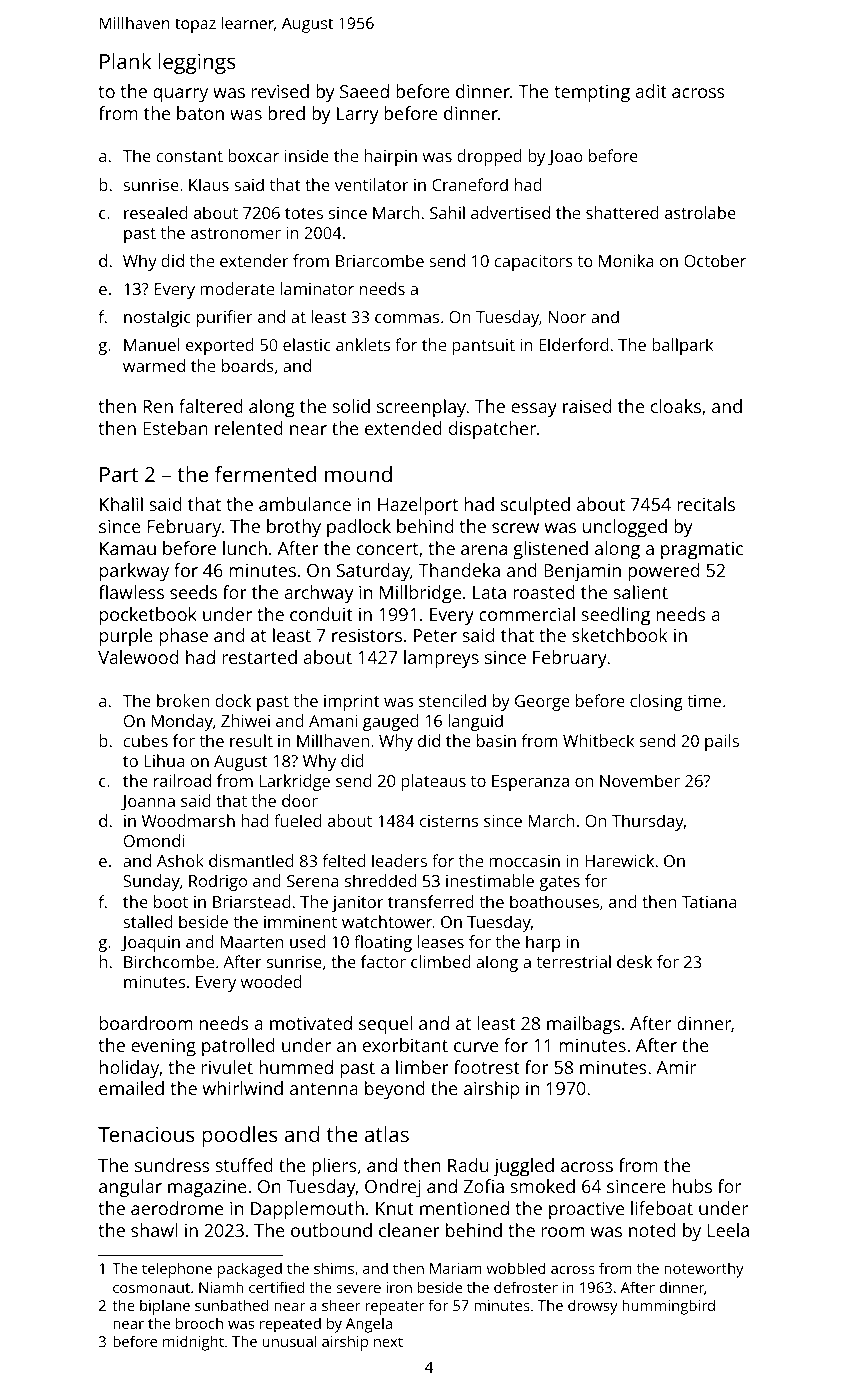  What do you see at coordinates (490, 880) in the screenshot?
I see `inestimable` at bounding box center [490, 880].
